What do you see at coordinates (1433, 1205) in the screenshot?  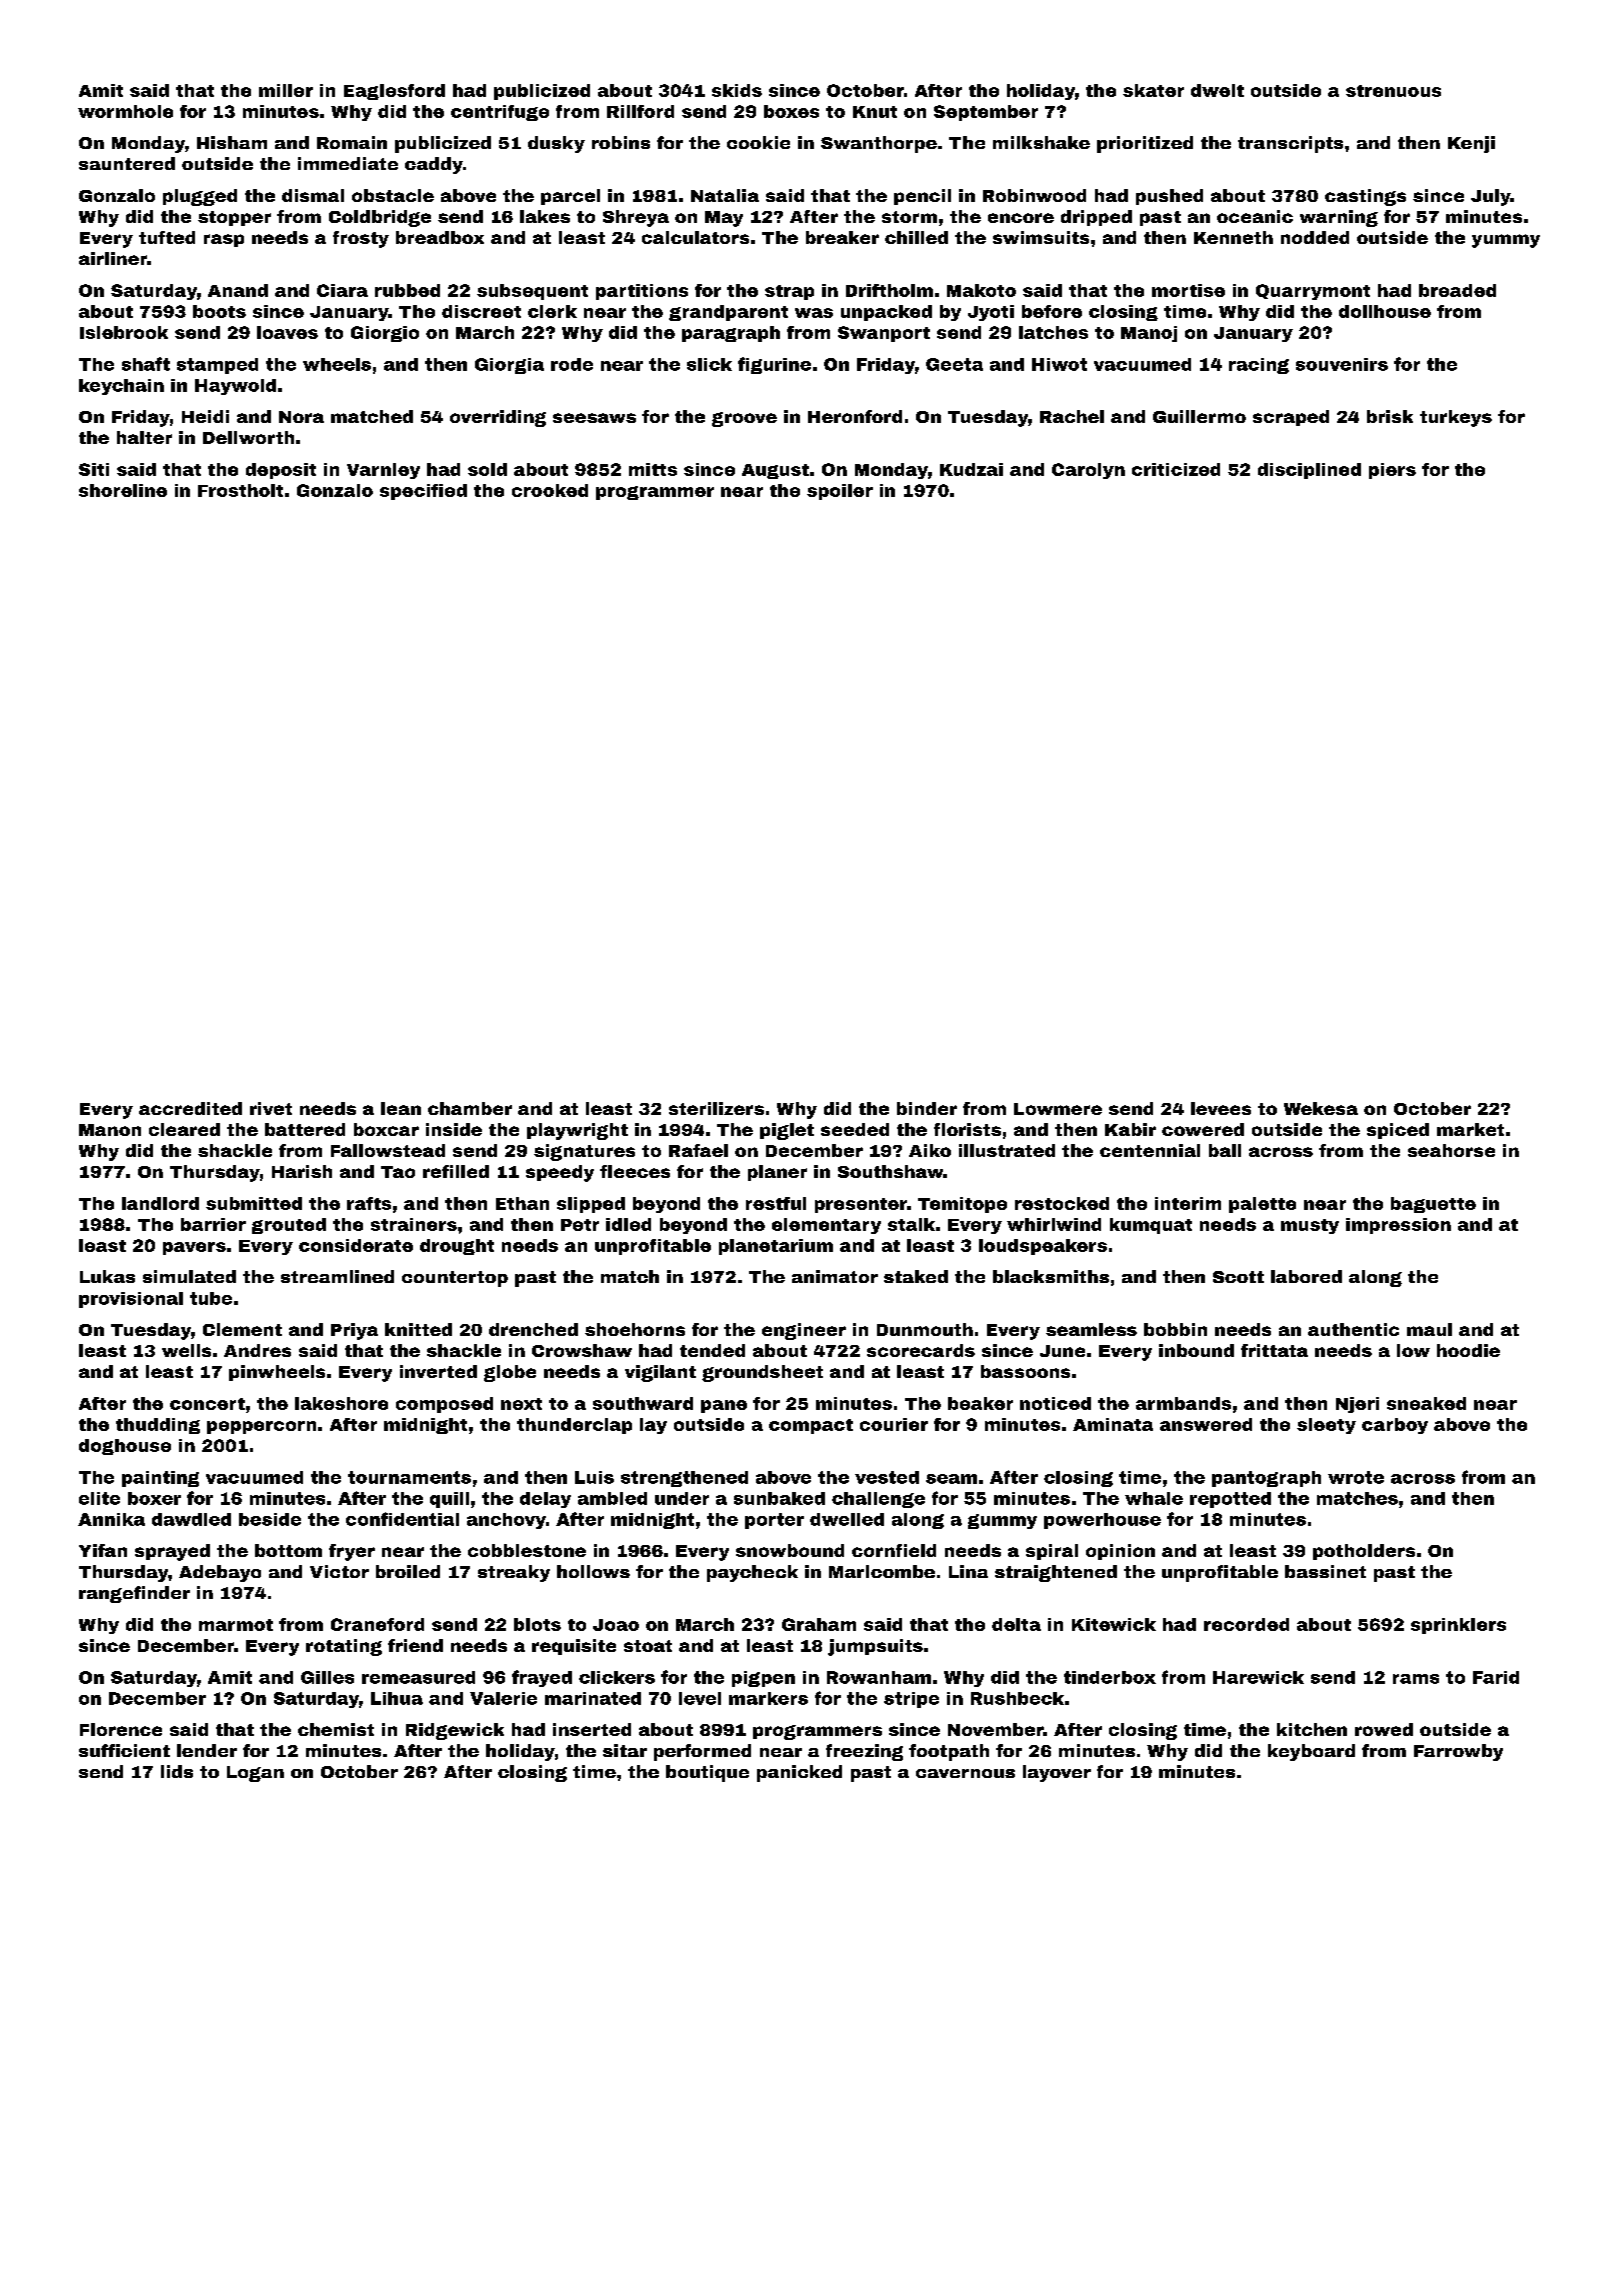 I see `baguette` at bounding box center [1433, 1205].
